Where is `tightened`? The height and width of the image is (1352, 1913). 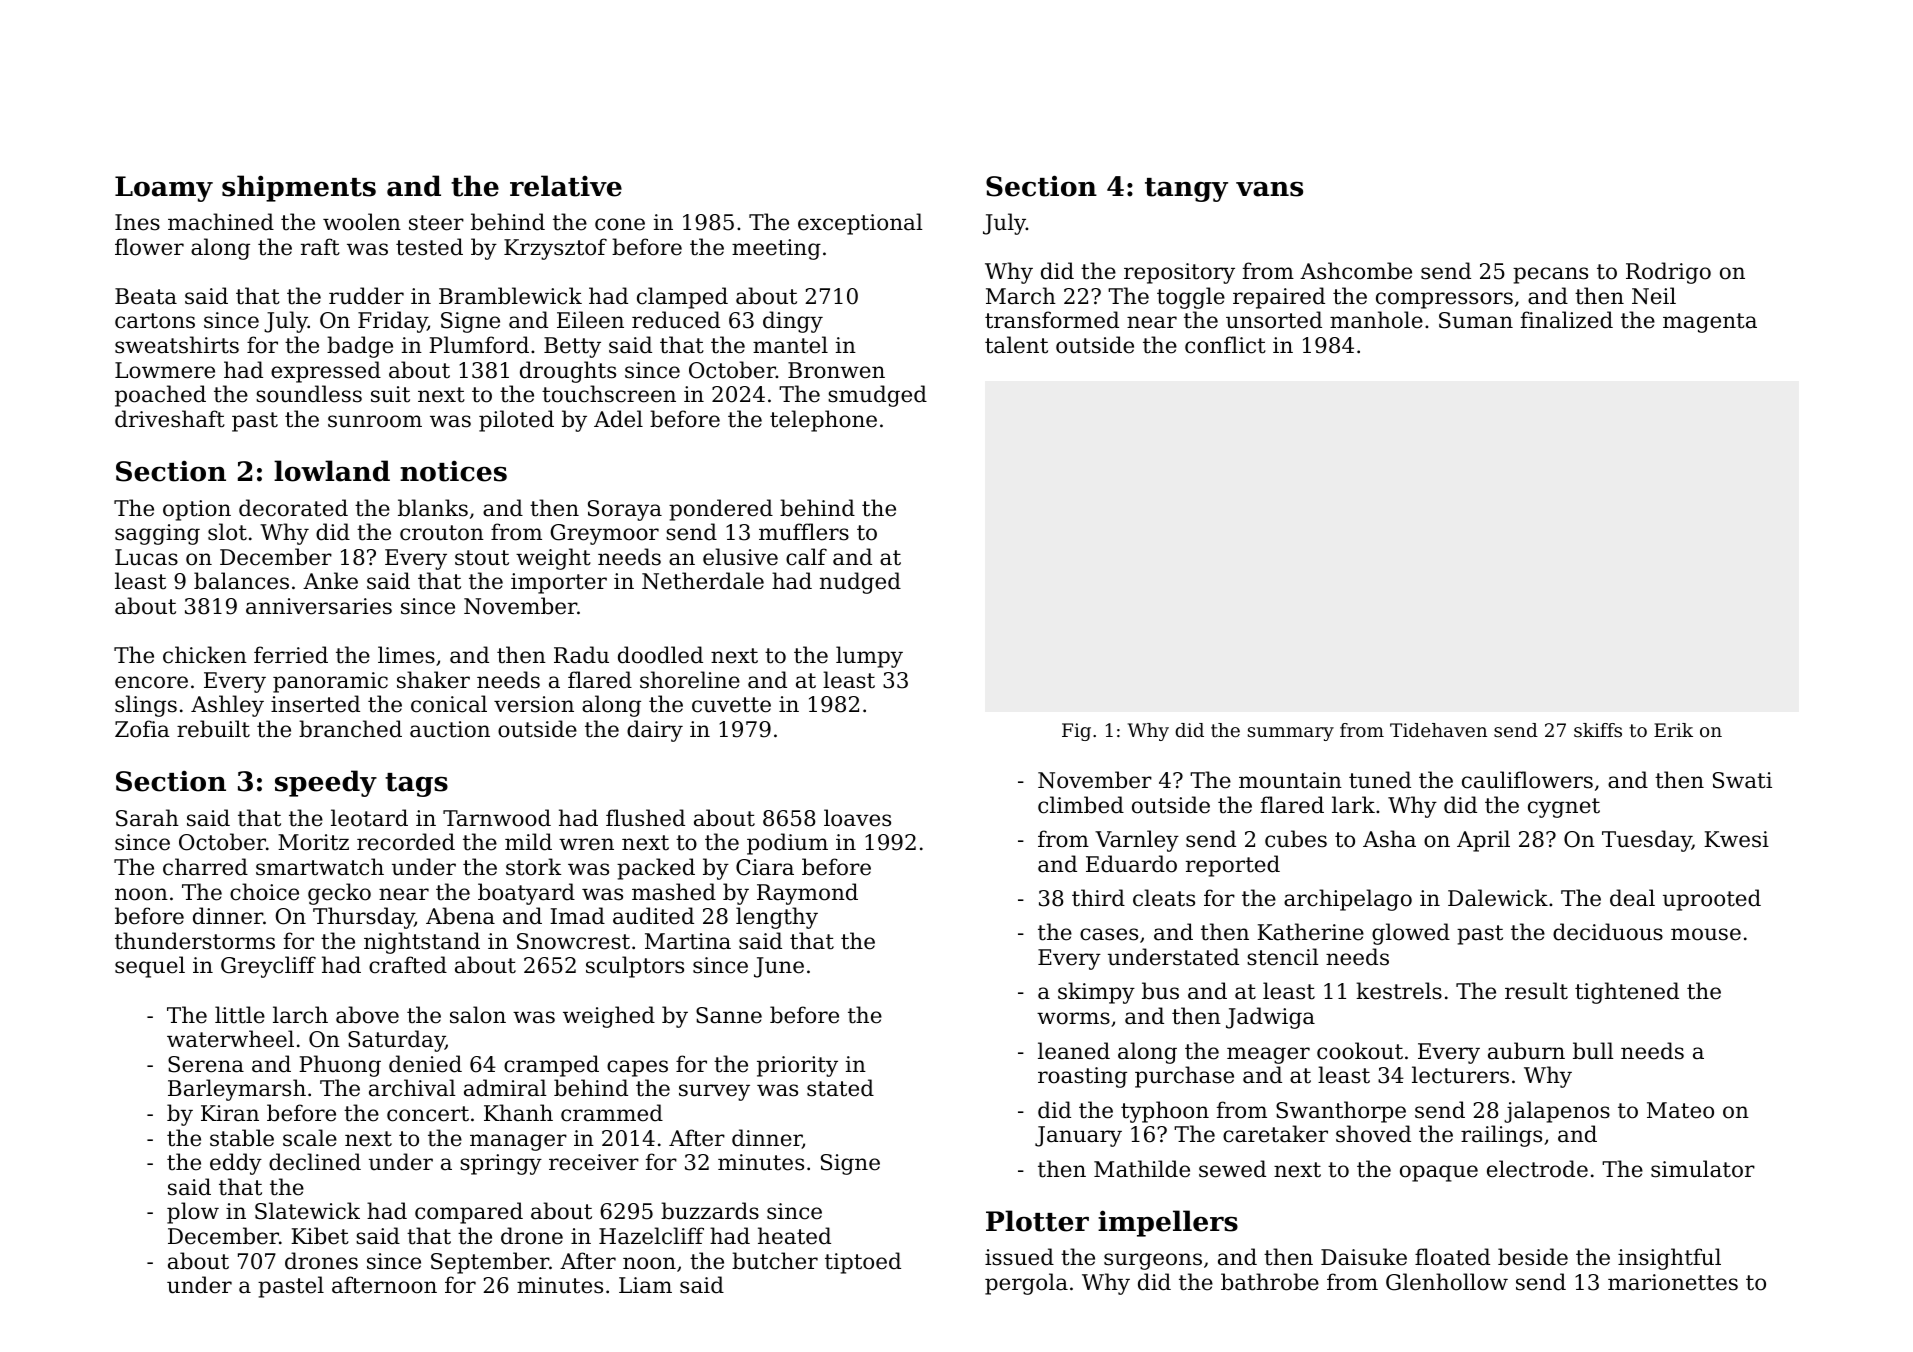
tightened is located at coordinates (1627, 993).
